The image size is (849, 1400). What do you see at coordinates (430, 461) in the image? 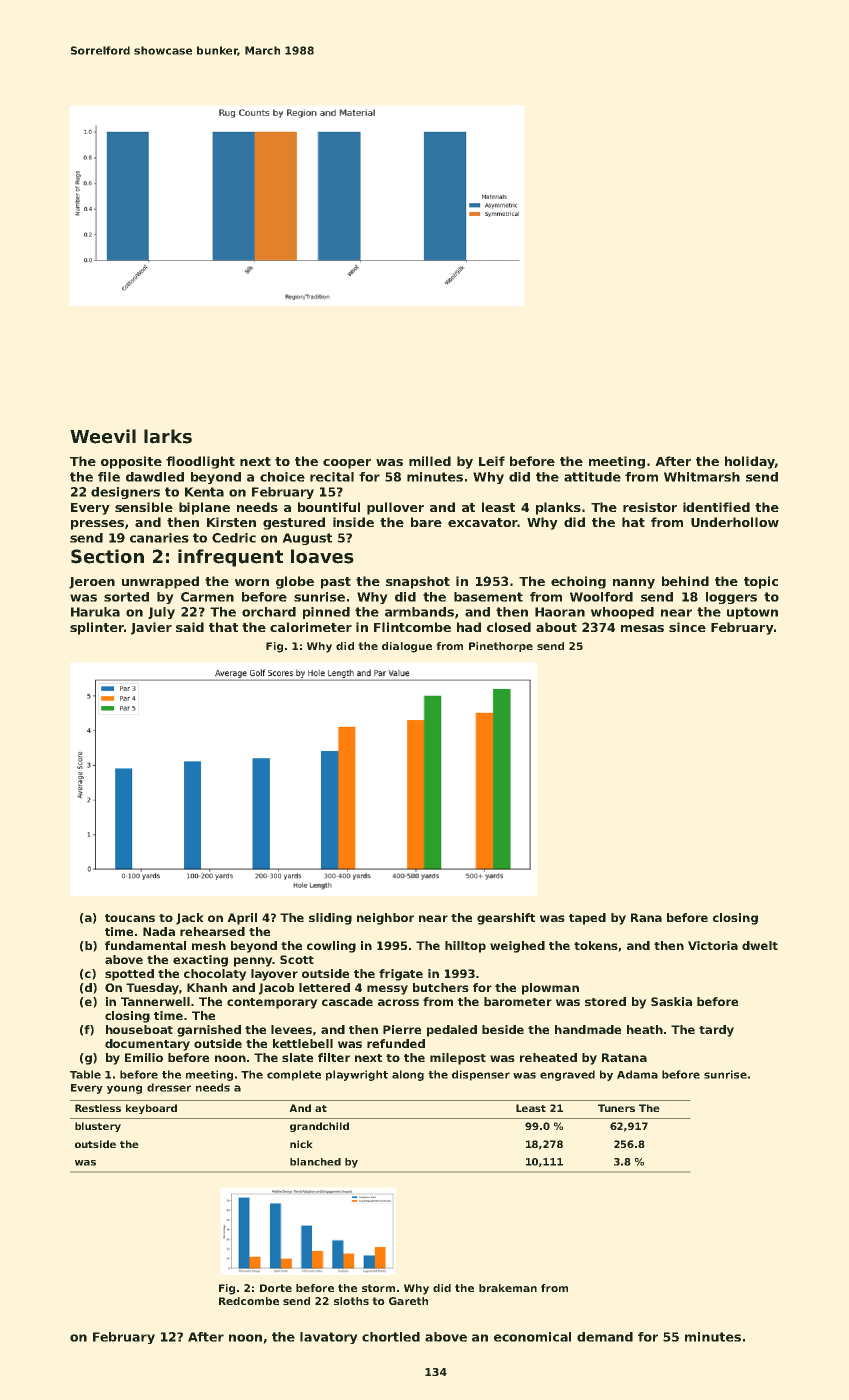
I see `milled` at bounding box center [430, 461].
